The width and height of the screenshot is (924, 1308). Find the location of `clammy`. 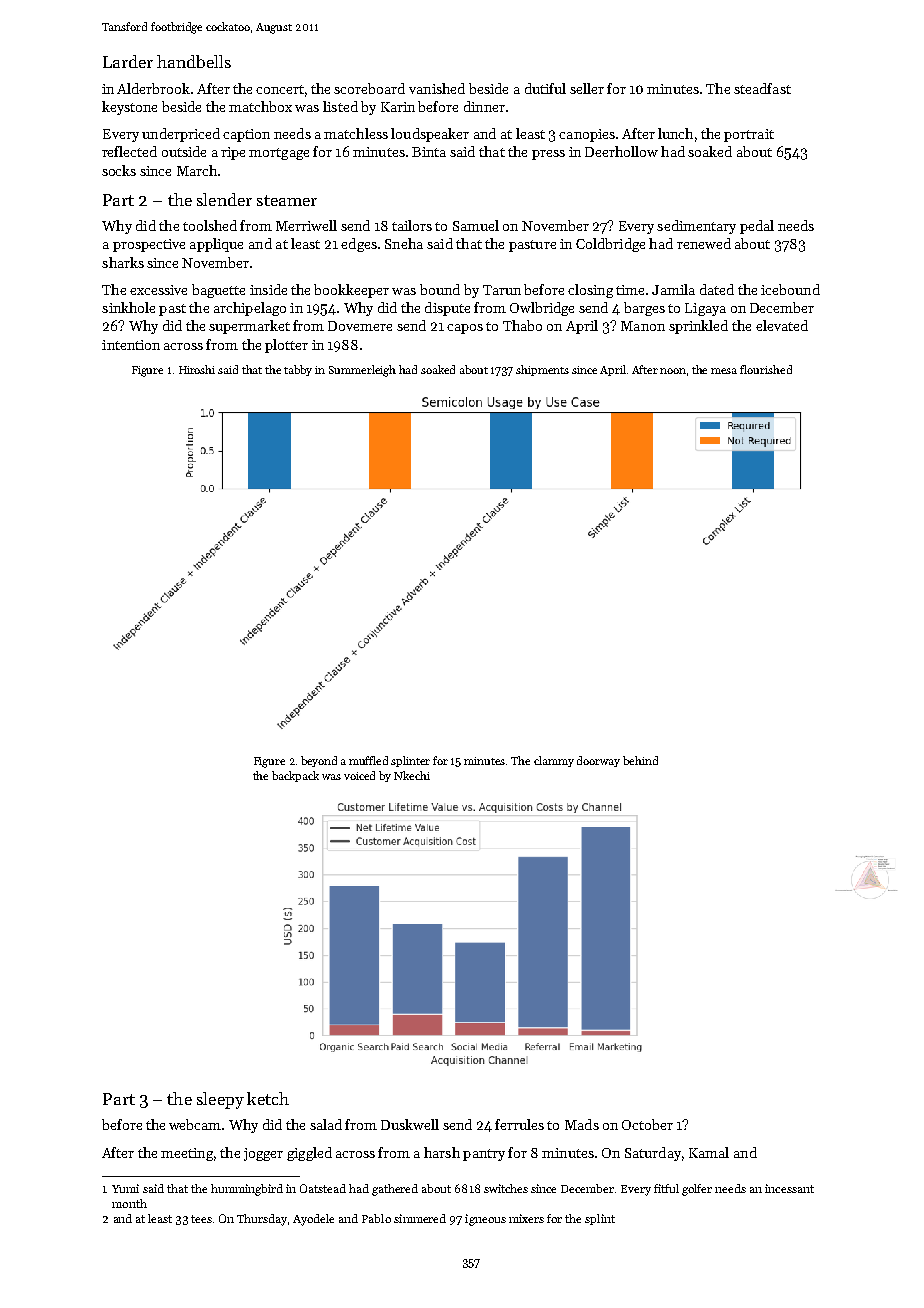

clammy is located at coordinates (554, 761).
